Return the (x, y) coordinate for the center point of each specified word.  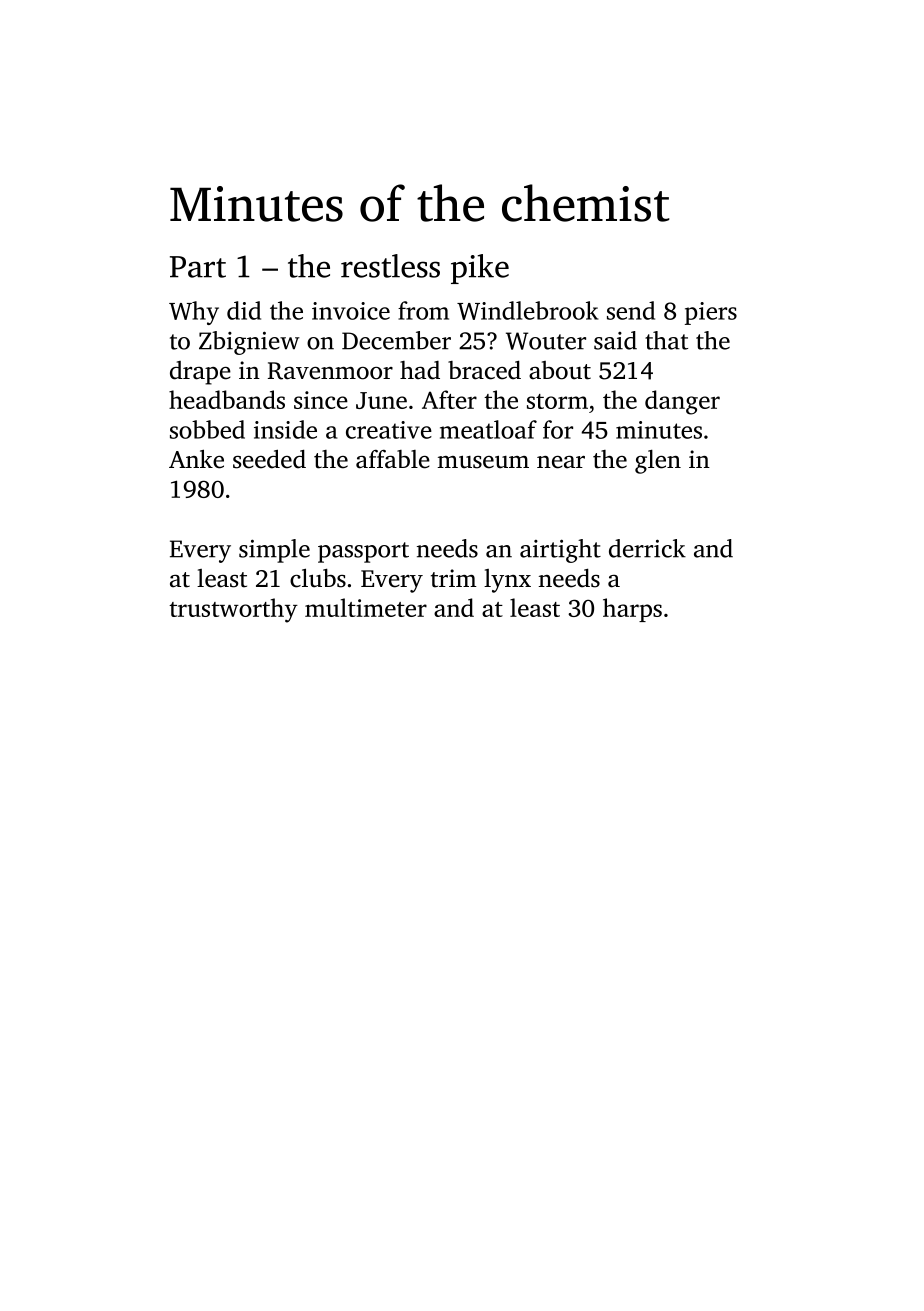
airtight (560, 551)
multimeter (366, 607)
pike (480, 269)
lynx (507, 581)
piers (711, 313)
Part (198, 267)
